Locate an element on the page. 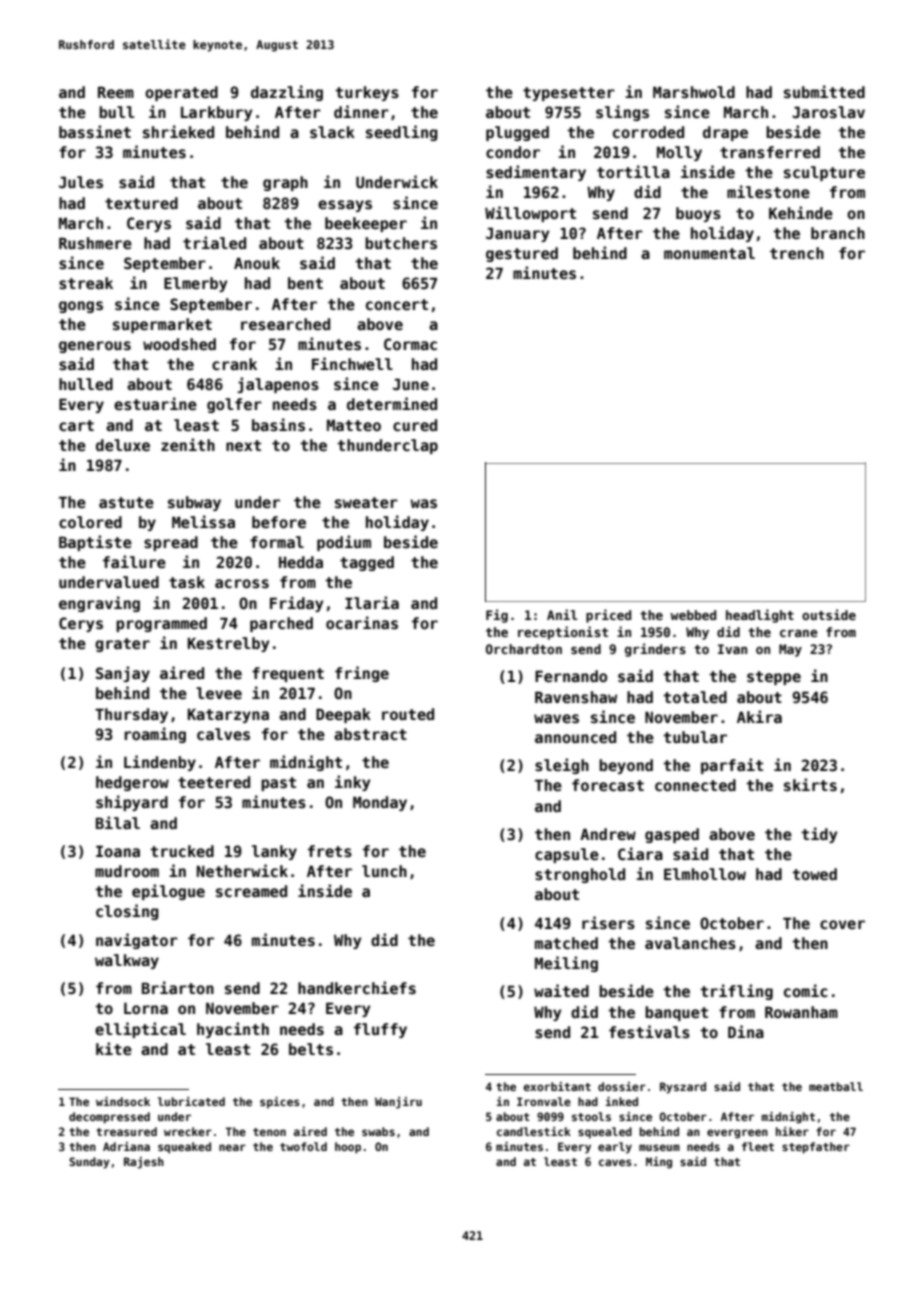 The width and height of the image is (924, 1314). seedling is located at coordinates (402, 133).
